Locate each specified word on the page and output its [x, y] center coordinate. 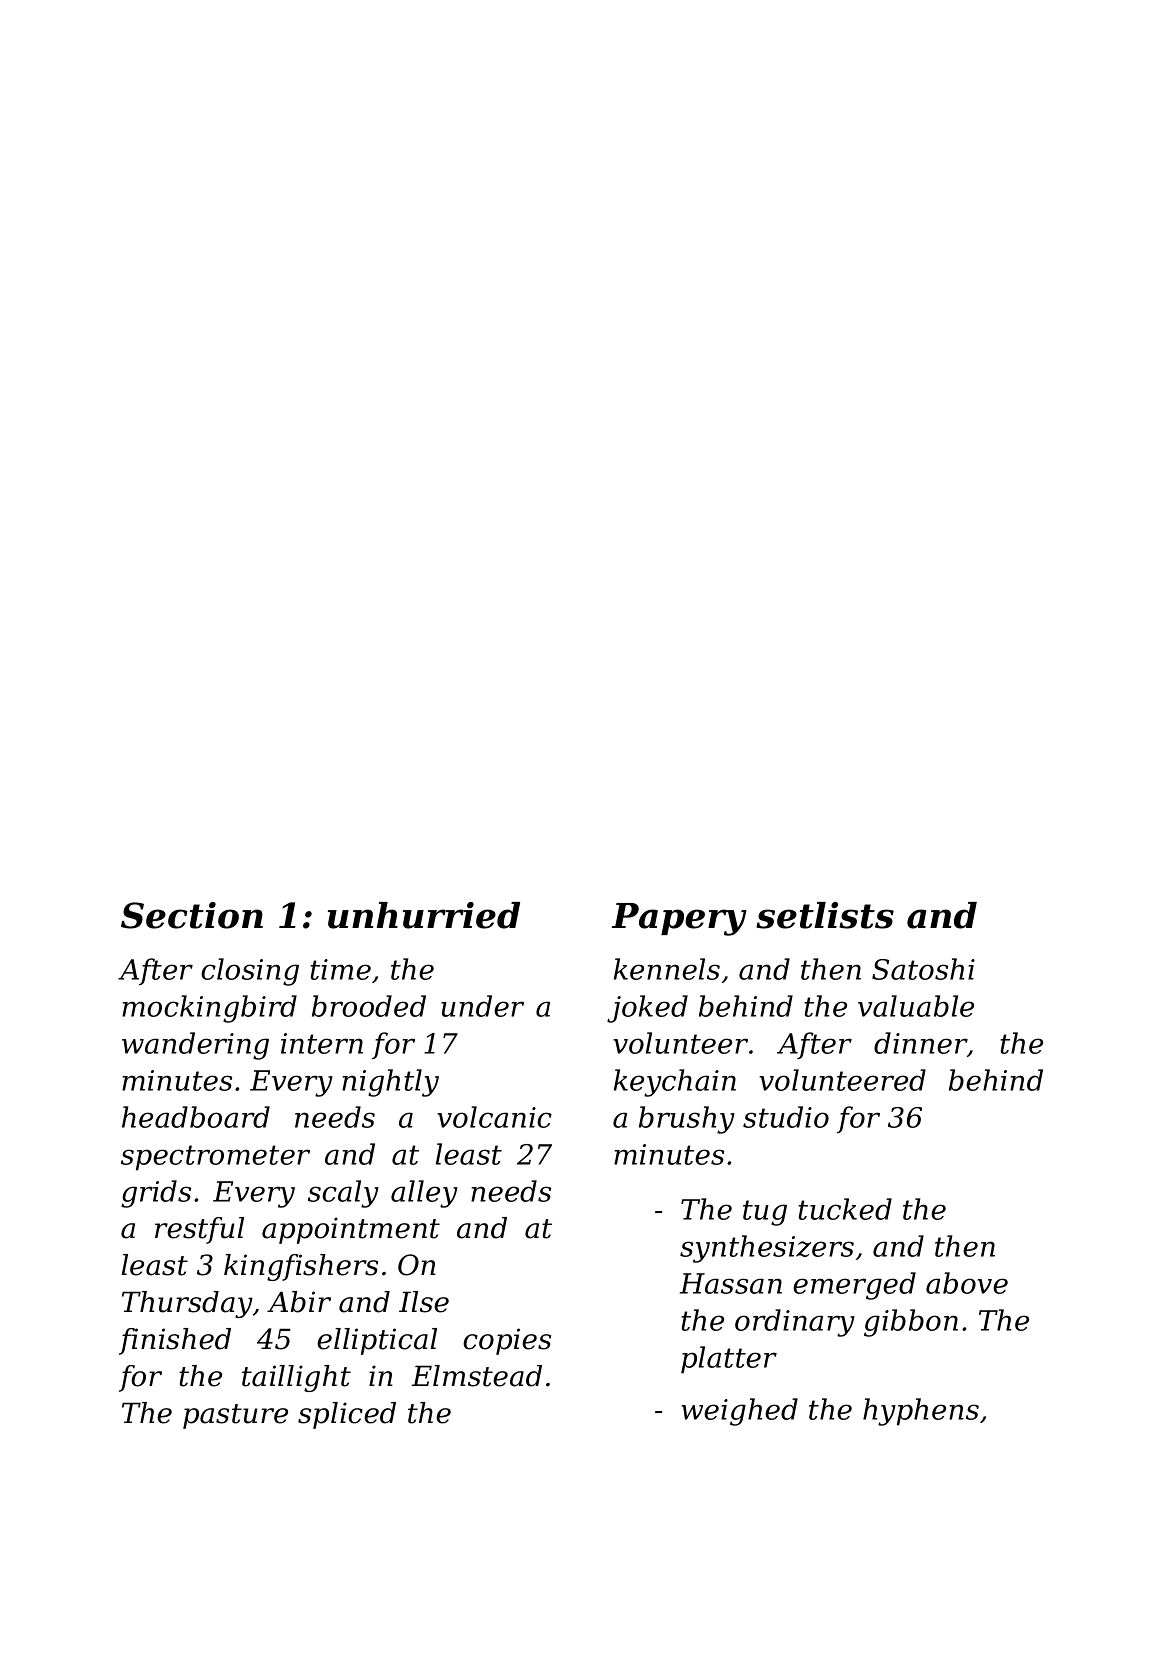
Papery [679, 919]
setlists [825, 915]
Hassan [731, 1283]
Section [192, 915]
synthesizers [767, 1249]
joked [647, 1009]
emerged [854, 1286]
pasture [235, 1416]
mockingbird [209, 1009]
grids [156, 1194]
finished [175, 1341]
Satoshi [923, 969]
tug [765, 1213]
